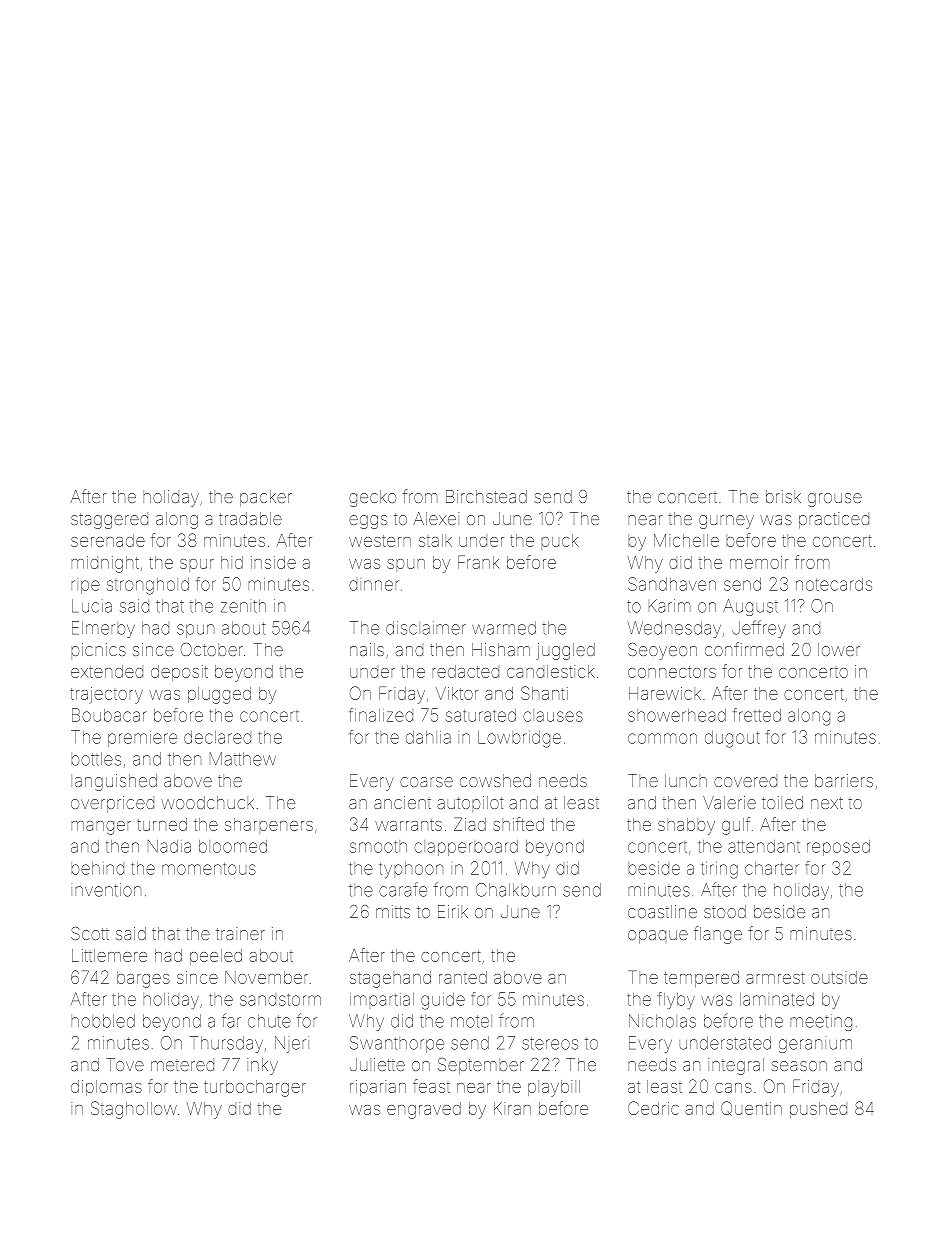 The image size is (952, 1233). What do you see at coordinates (103, 629) in the image?
I see `Elmerby` at bounding box center [103, 629].
